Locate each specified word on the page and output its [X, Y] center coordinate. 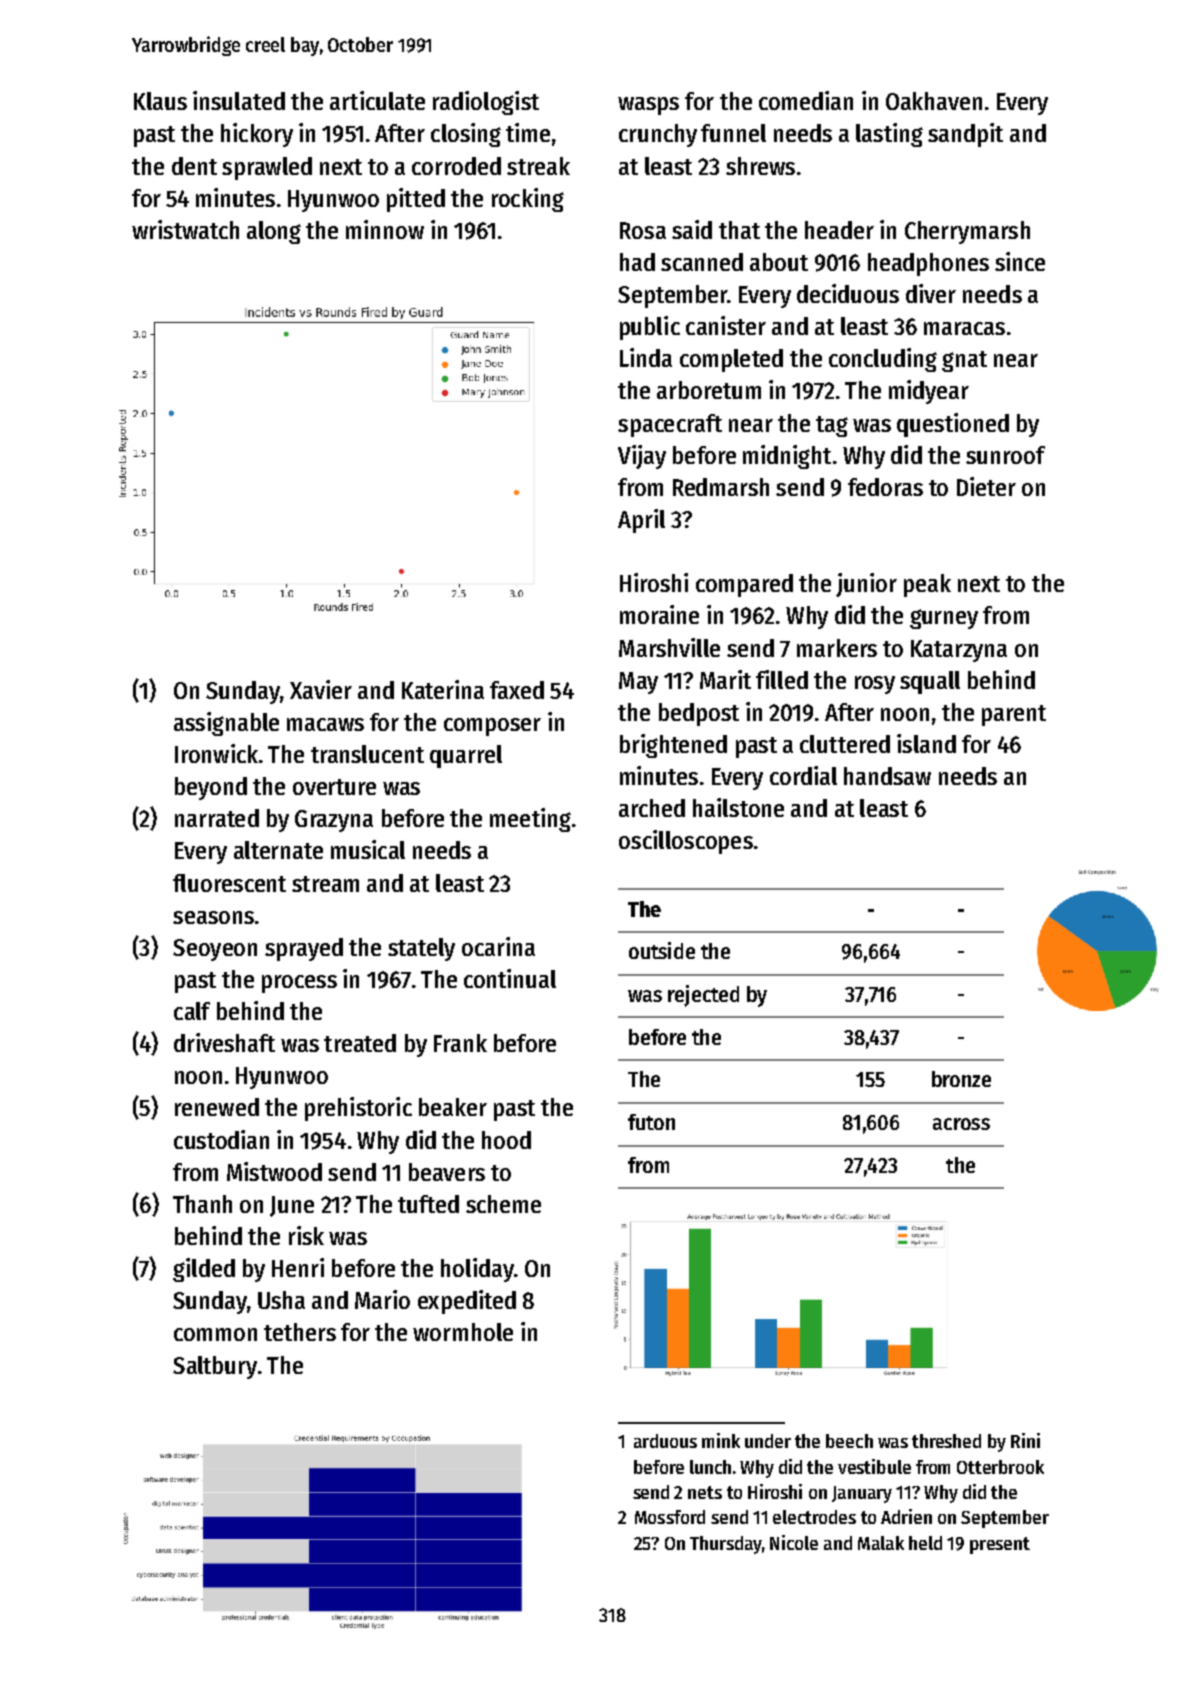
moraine [659, 614]
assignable [226, 724]
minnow [385, 229]
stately [421, 949]
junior [866, 585]
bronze [961, 1079]
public [650, 328]
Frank [460, 1043]
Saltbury [215, 1367]
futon [651, 1122]
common [215, 1334]
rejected [703, 996]
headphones [928, 264]
